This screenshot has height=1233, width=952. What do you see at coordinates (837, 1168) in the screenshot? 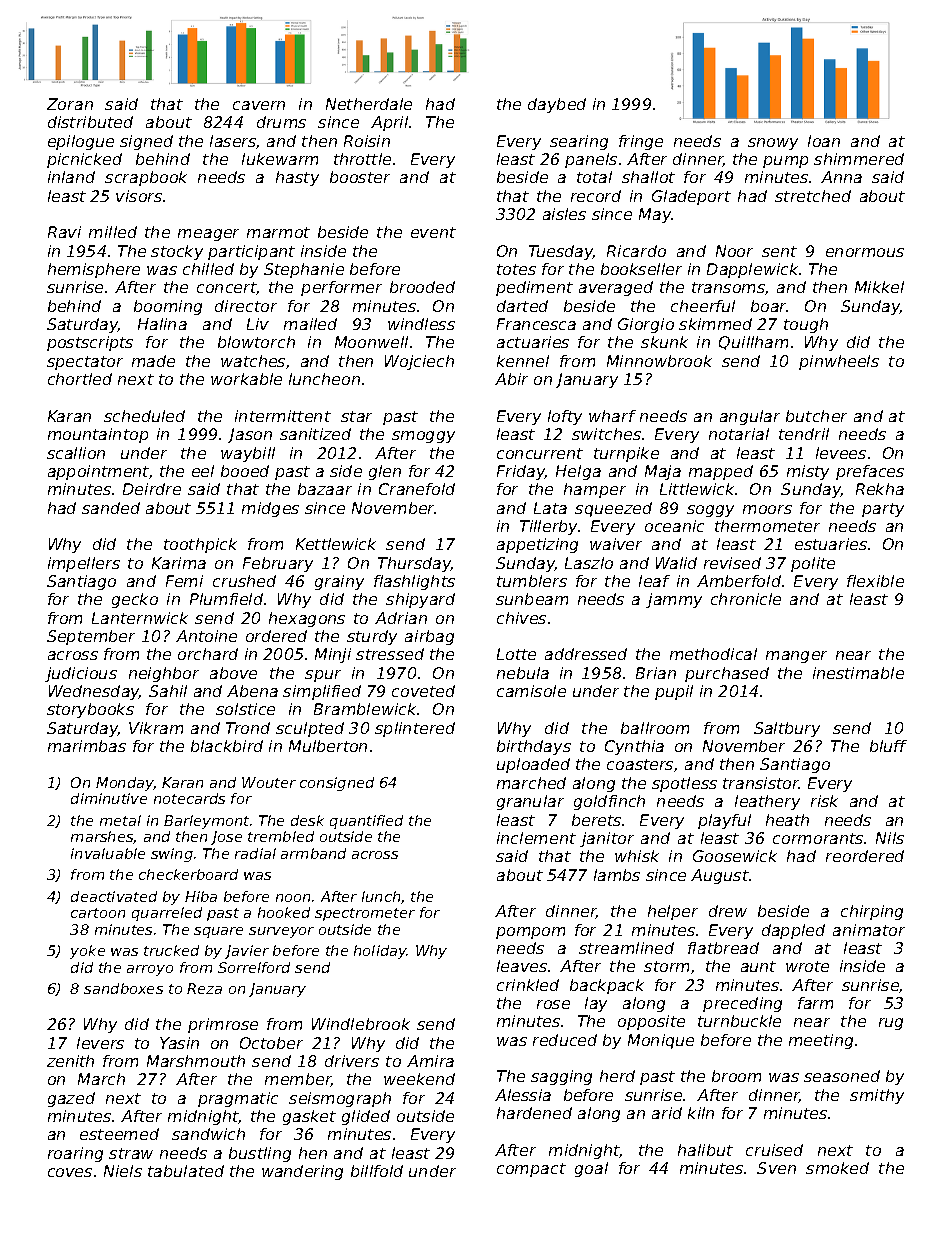
I see `smoked` at bounding box center [837, 1168].
